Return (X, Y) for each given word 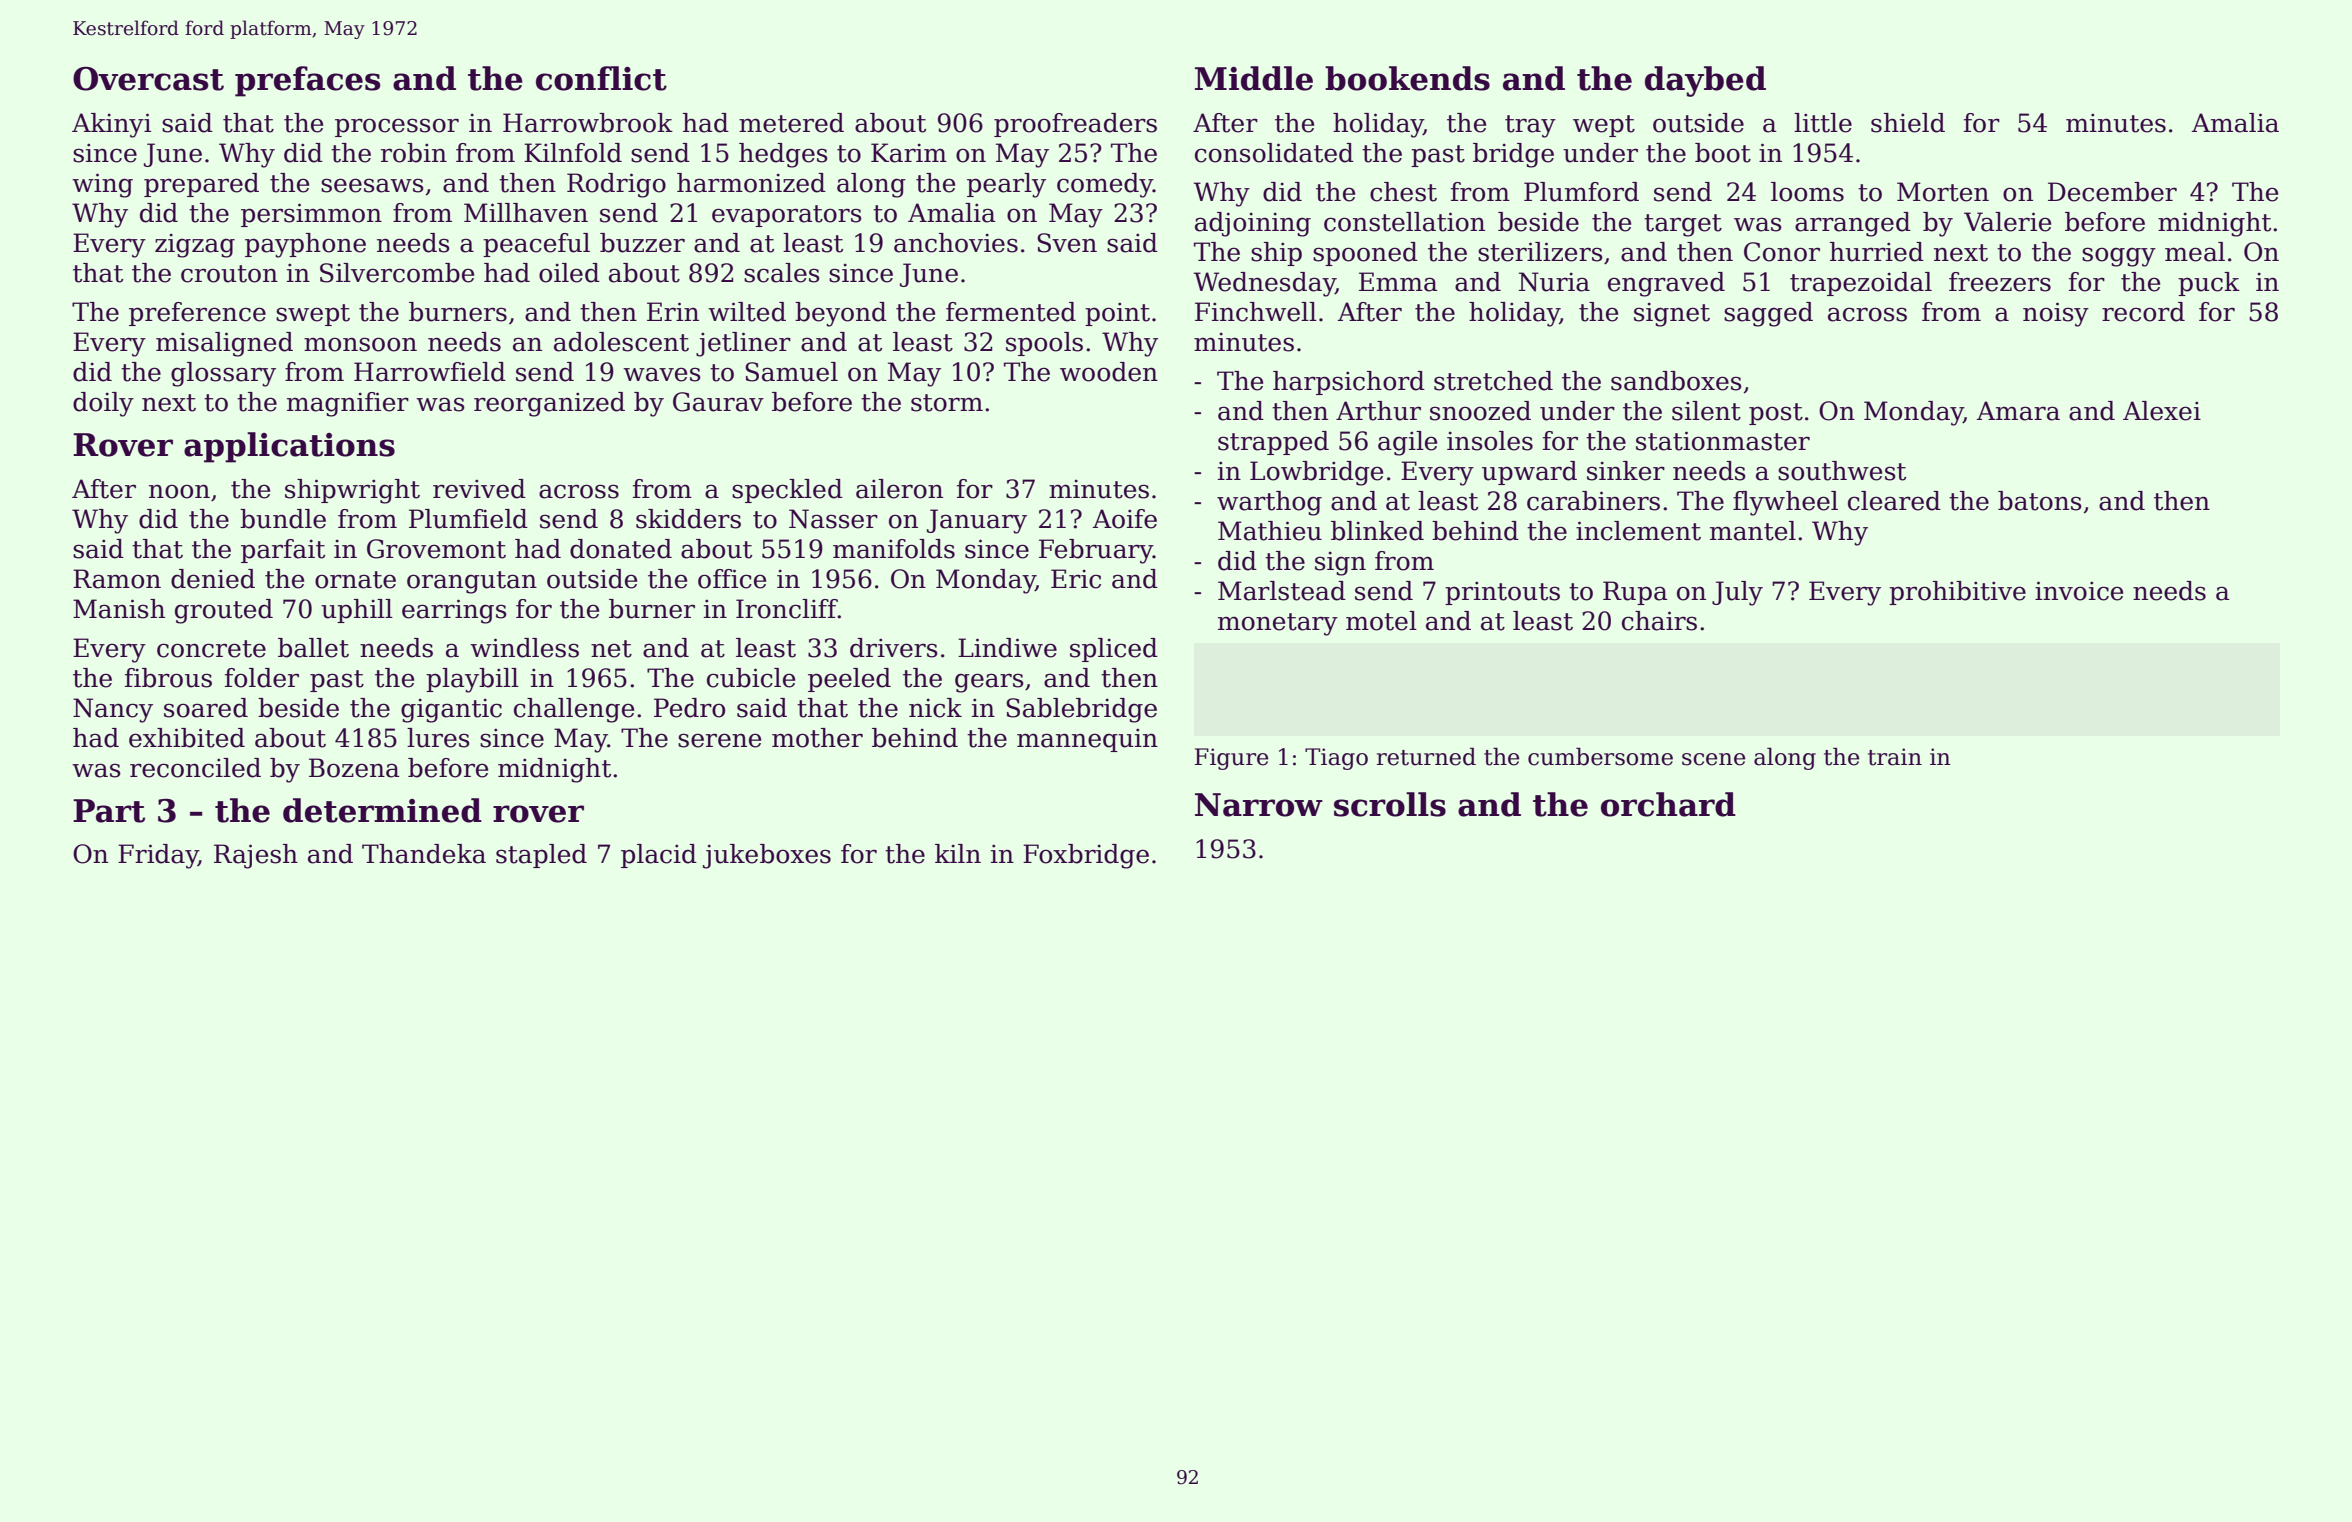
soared (206, 708)
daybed (1705, 81)
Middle (1254, 78)
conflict (601, 78)
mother (817, 738)
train (1895, 757)
